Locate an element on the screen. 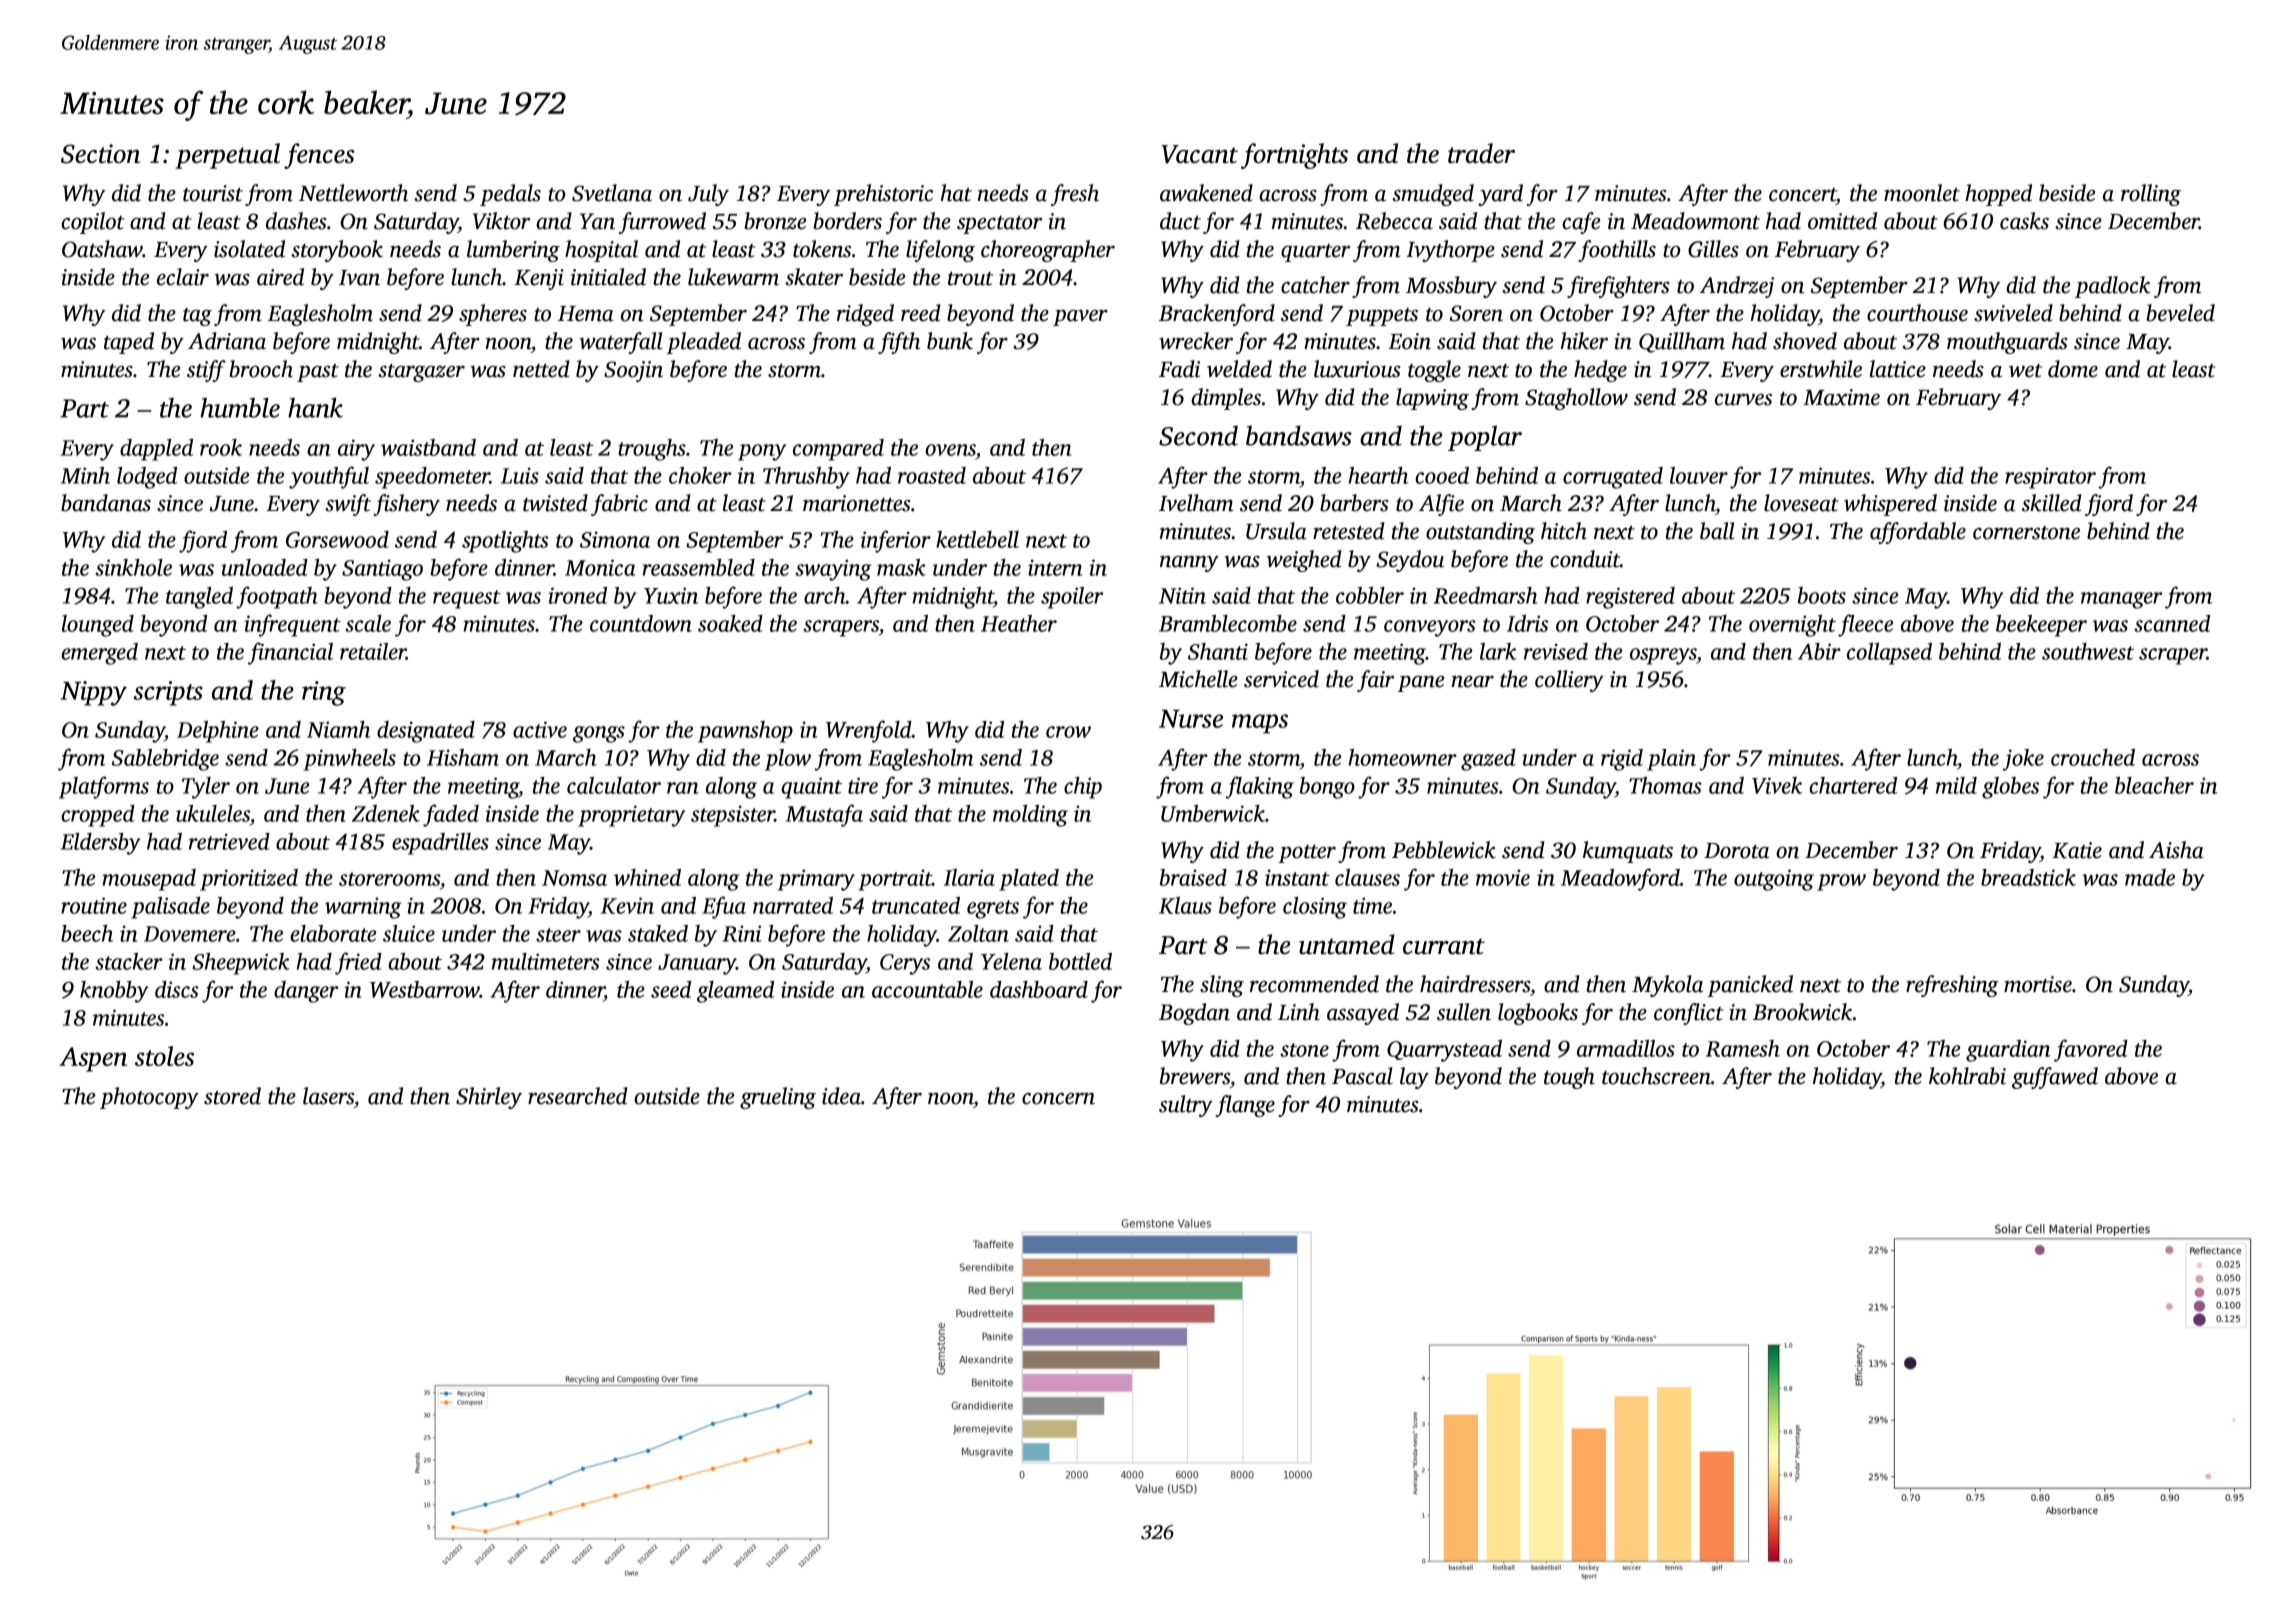 The height and width of the screenshot is (1614, 2282). past is located at coordinates (318, 373).
